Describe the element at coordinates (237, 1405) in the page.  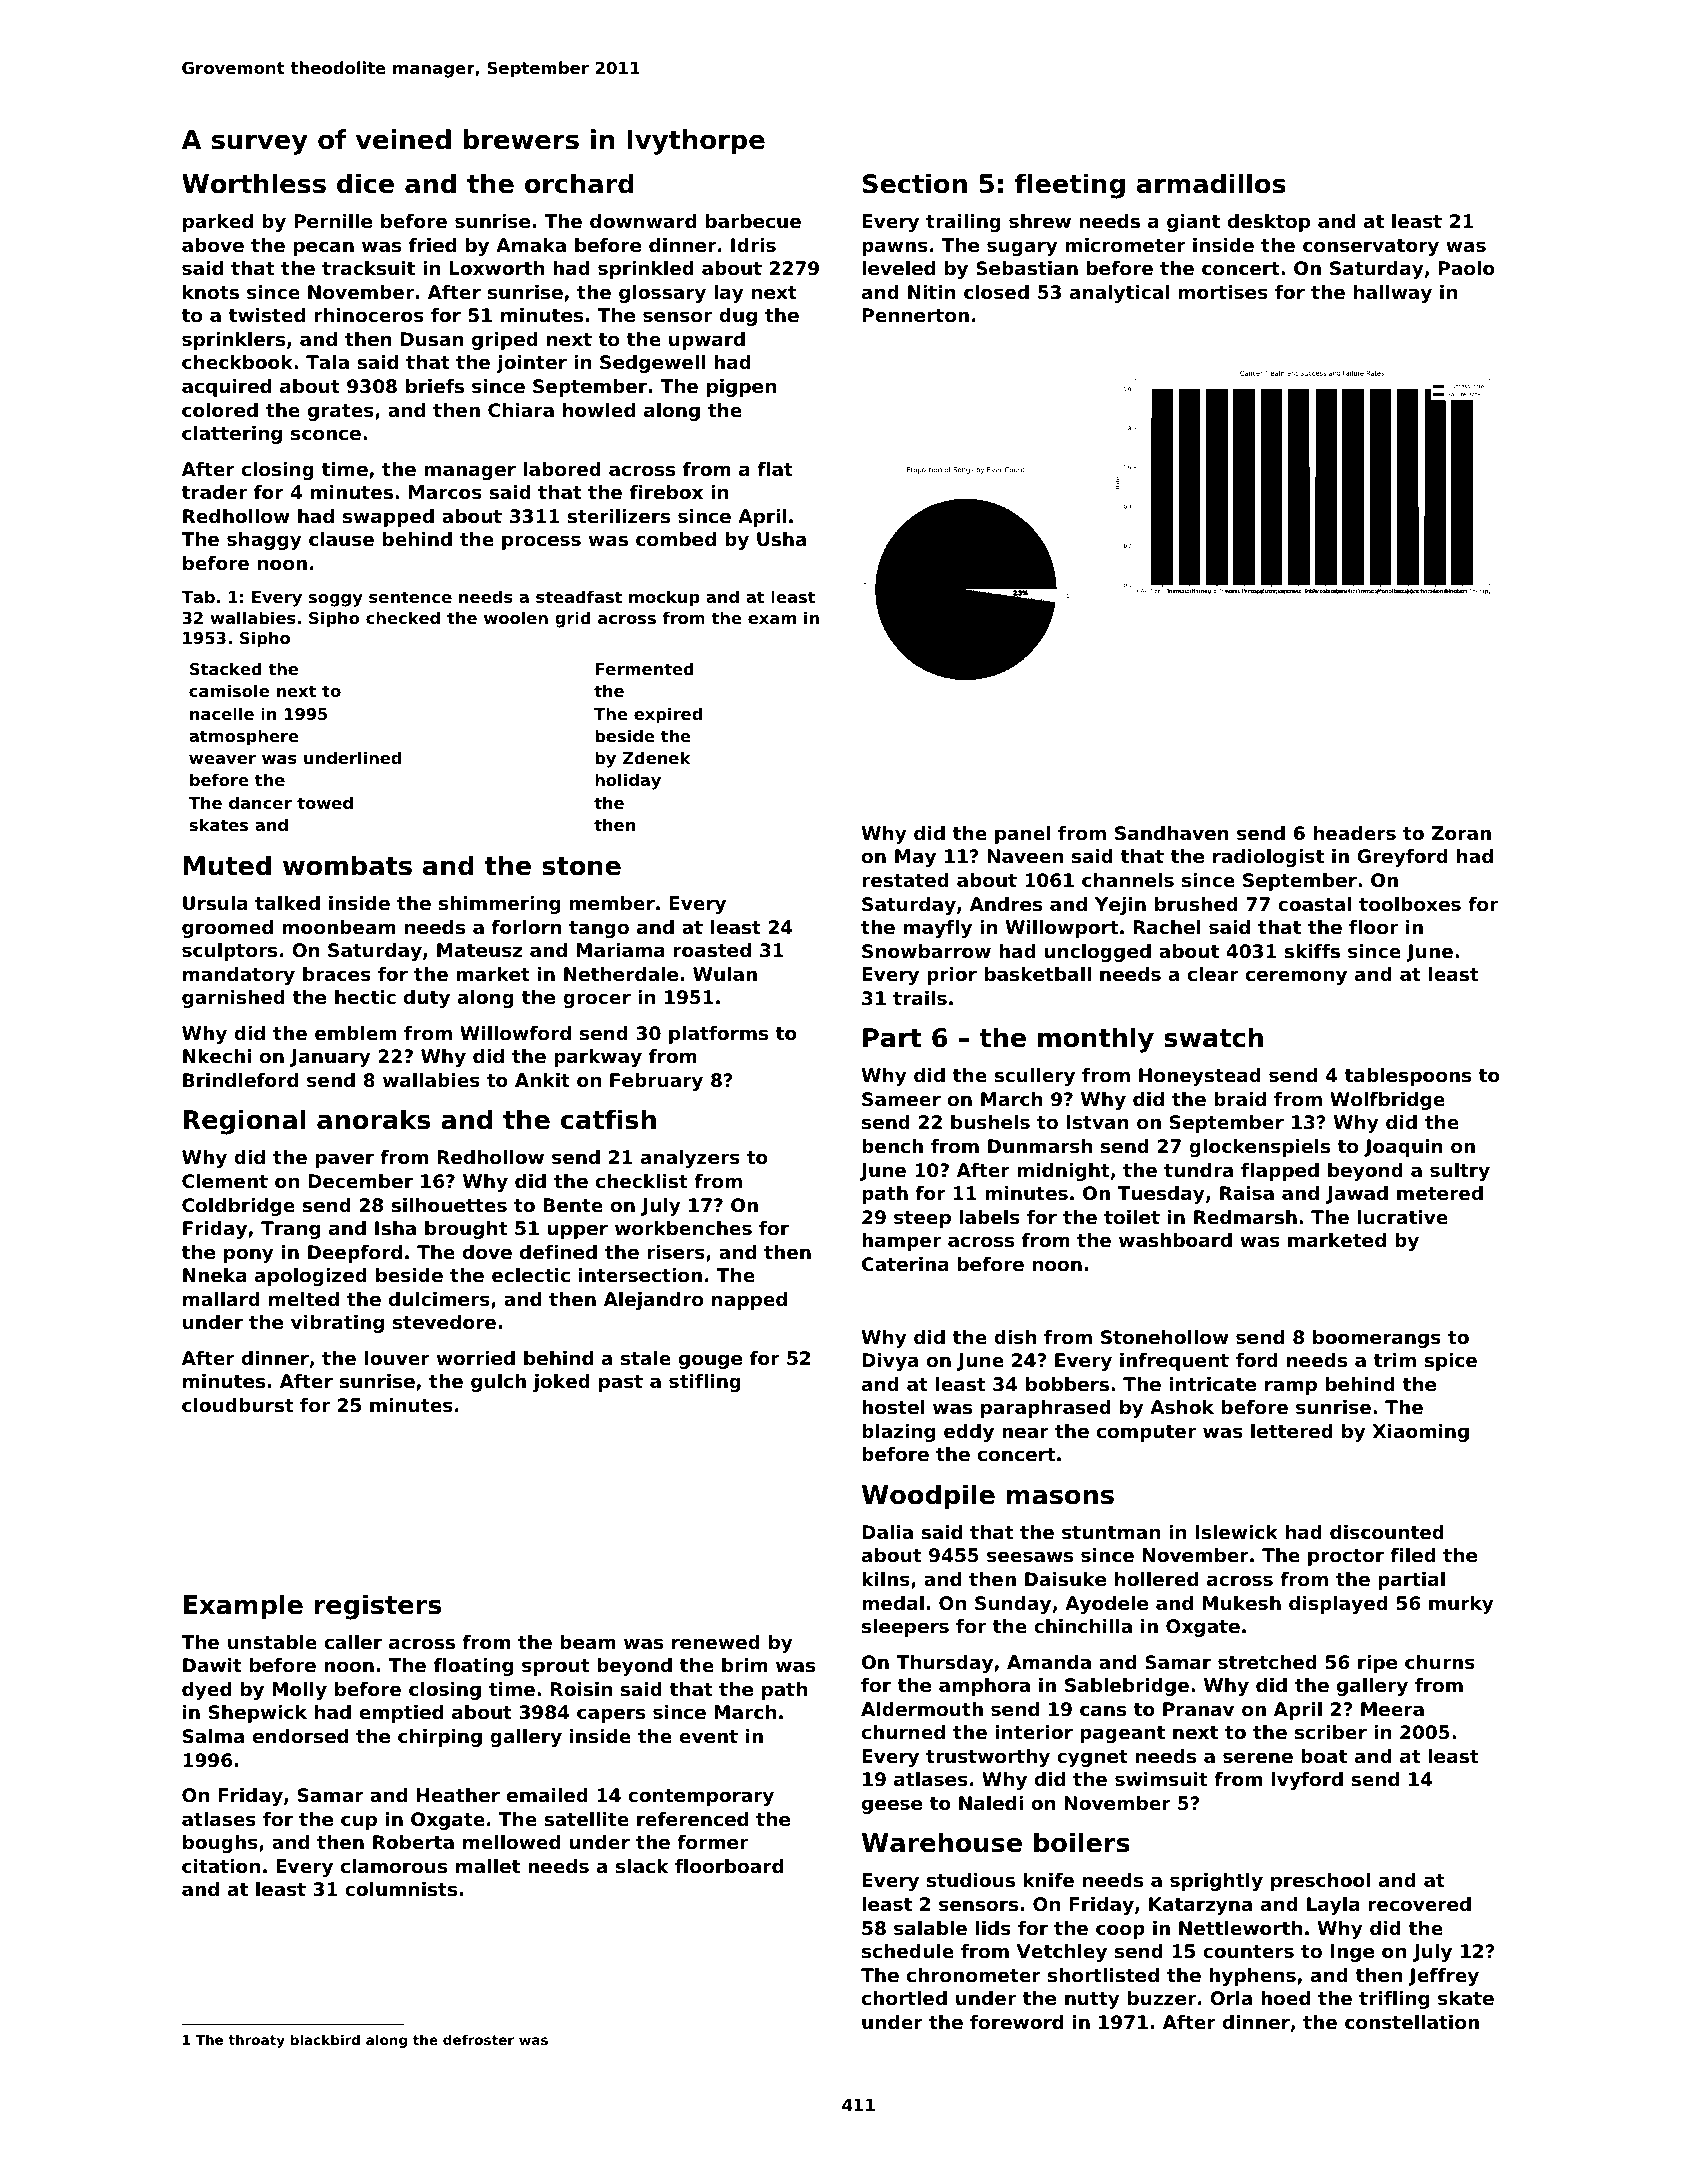
I see `cloudburst` at that location.
